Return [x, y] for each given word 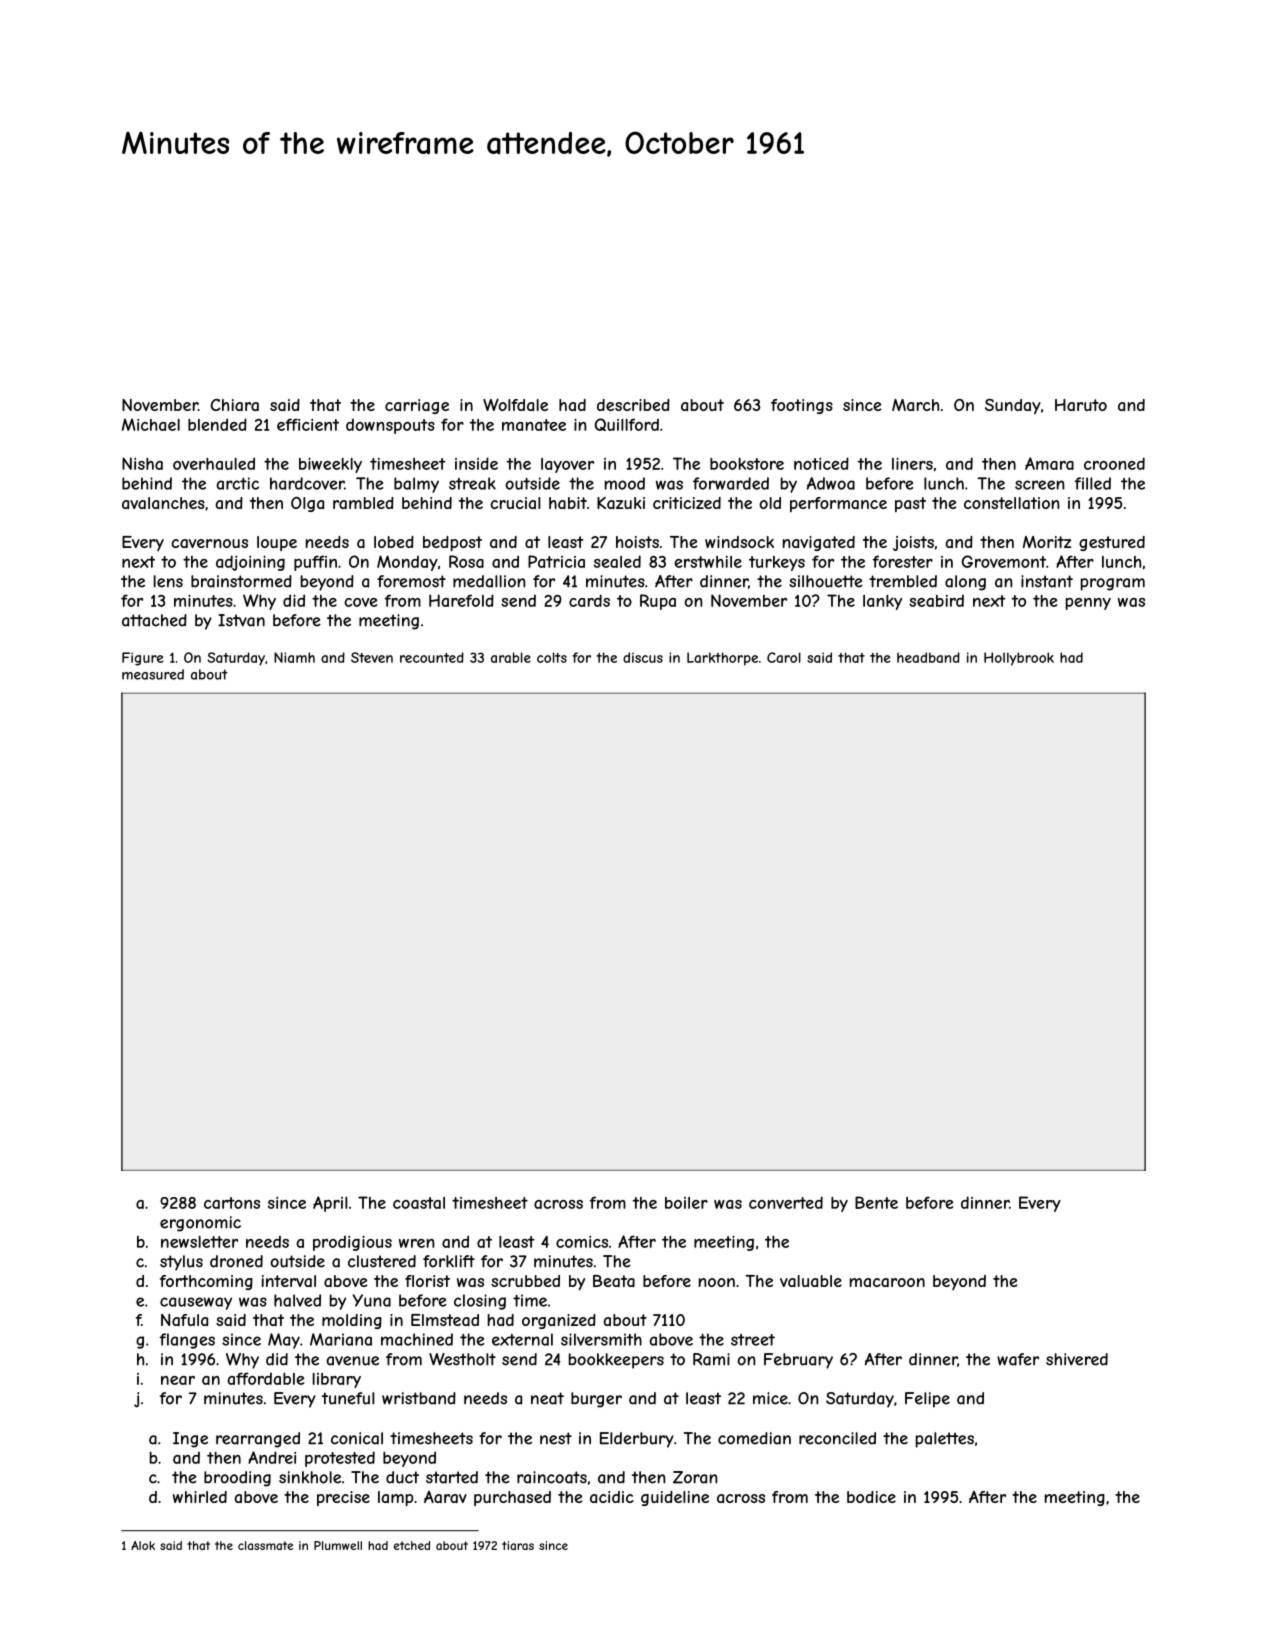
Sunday [1013, 406]
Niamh [294, 657]
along [965, 583]
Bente [876, 1202]
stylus [181, 1263]
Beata [614, 1281]
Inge [190, 1440]
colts [552, 657]
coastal [419, 1203]
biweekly [330, 465]
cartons [232, 1203]
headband [928, 657]
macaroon [887, 1282]
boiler [686, 1203]
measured [153, 674]
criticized [687, 503]
